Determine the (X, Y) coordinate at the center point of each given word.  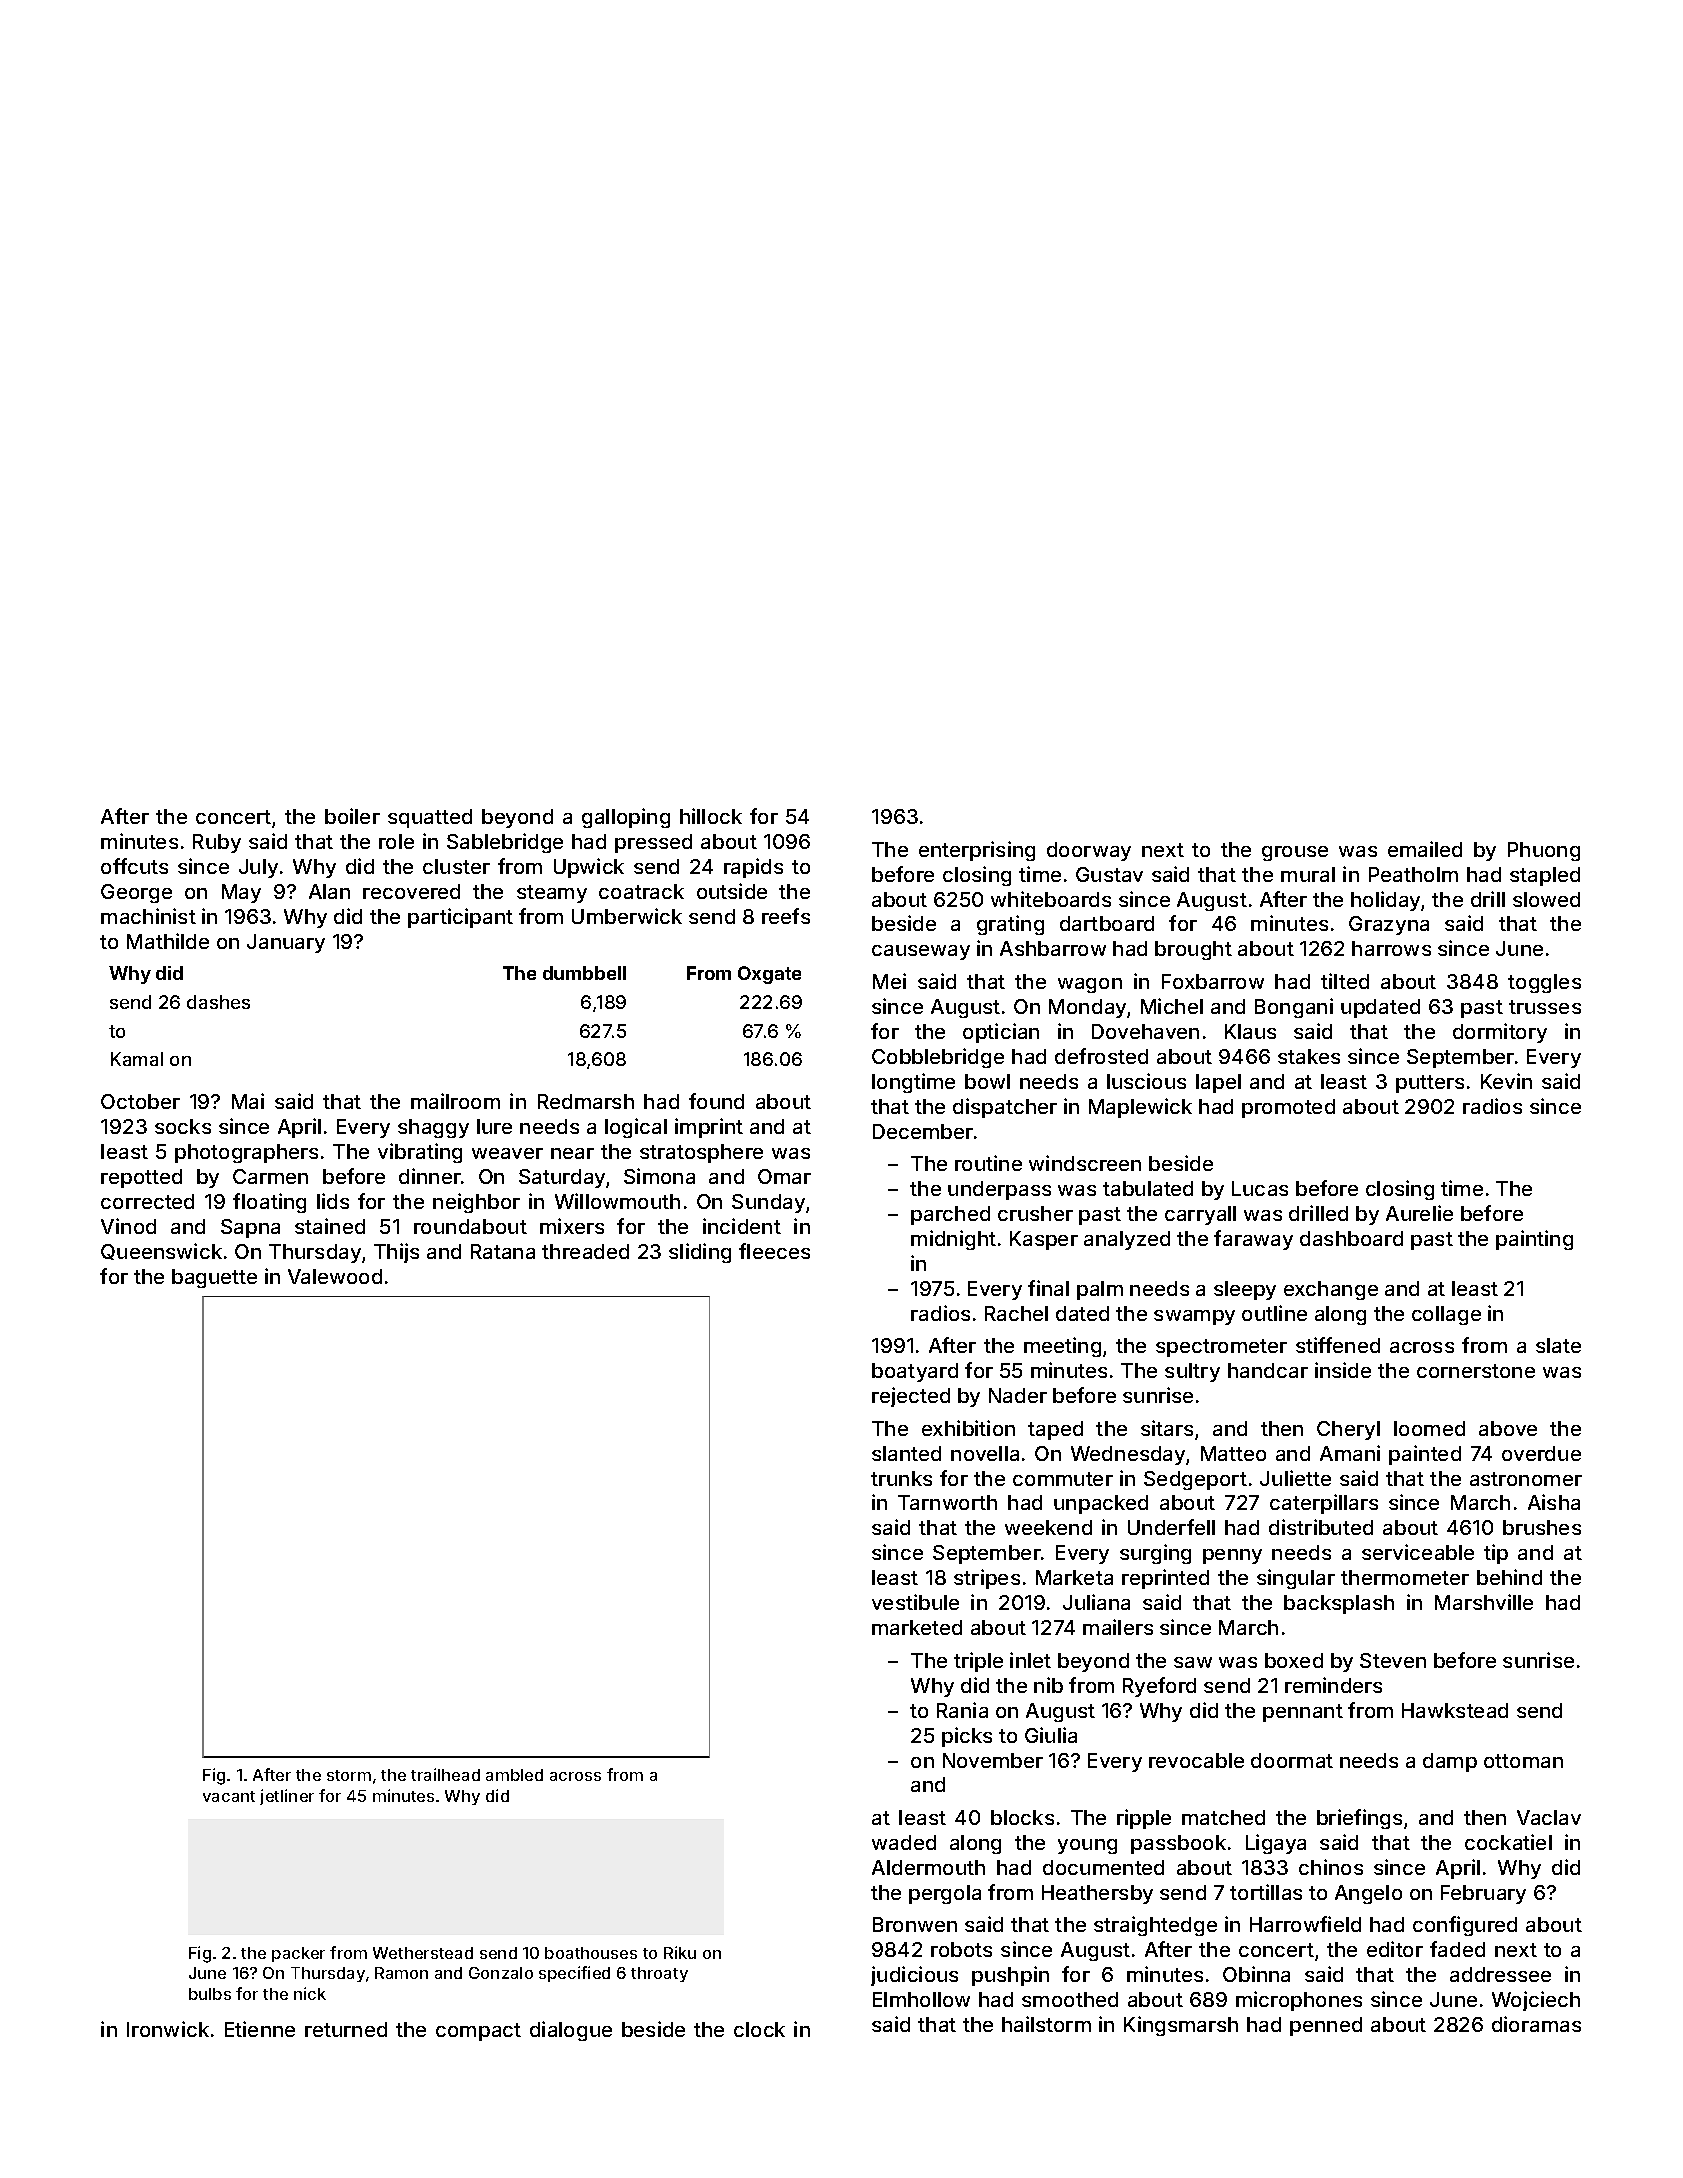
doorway (1089, 851)
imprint (709, 1128)
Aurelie (1419, 1213)
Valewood (335, 1276)
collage (1446, 1315)
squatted (430, 818)
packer (298, 1954)
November (993, 1760)
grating (1010, 925)
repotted (141, 1178)
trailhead (445, 1774)
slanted (906, 1453)
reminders (1333, 1685)
